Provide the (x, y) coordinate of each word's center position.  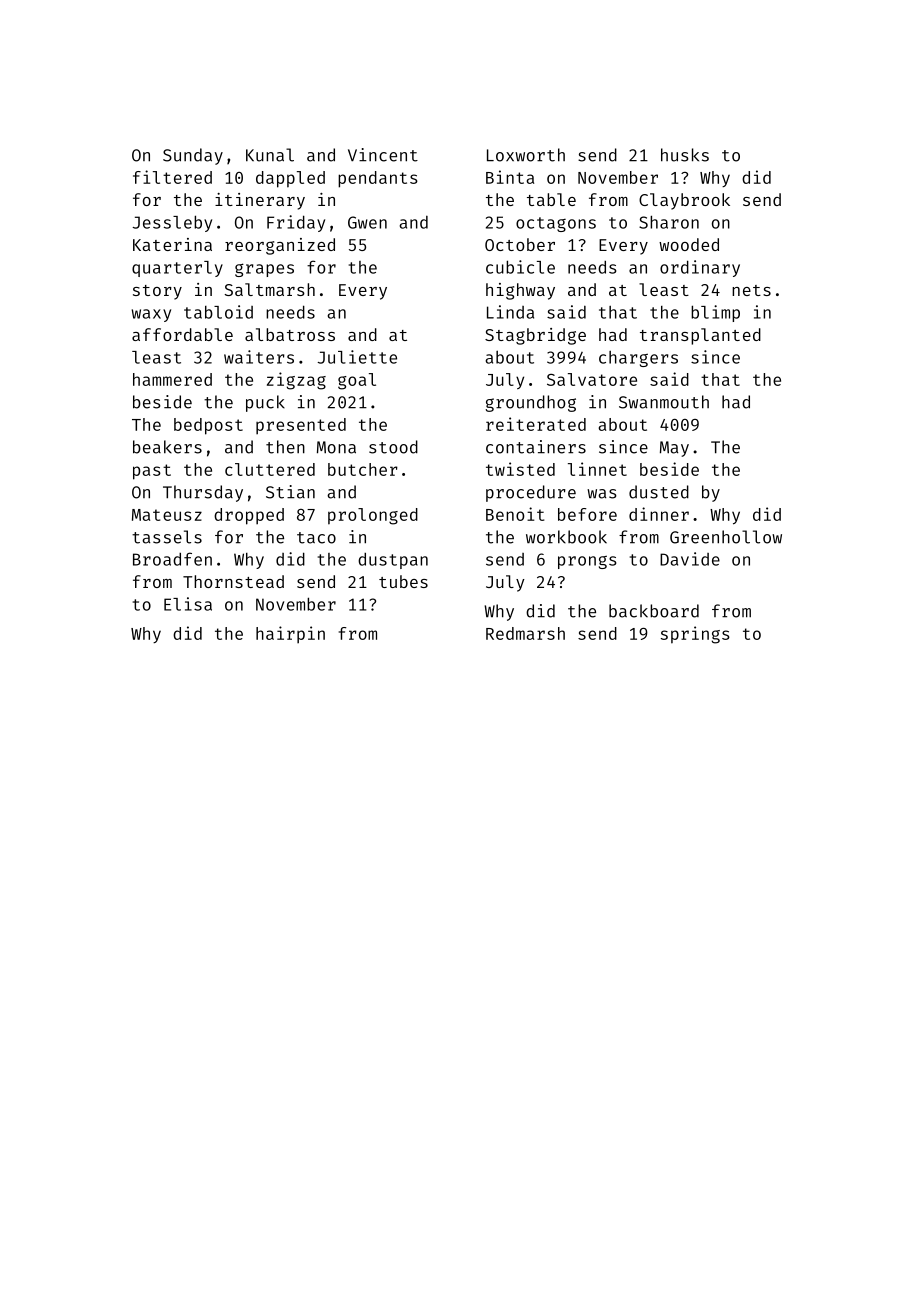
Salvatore (592, 379)
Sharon (669, 222)
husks (685, 155)
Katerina (172, 244)
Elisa (188, 604)
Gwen (367, 222)
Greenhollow (726, 537)
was (602, 494)
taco (316, 538)
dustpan (393, 561)
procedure (531, 493)
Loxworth (526, 155)
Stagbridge (535, 336)
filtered (172, 177)
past (152, 472)
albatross (290, 334)
